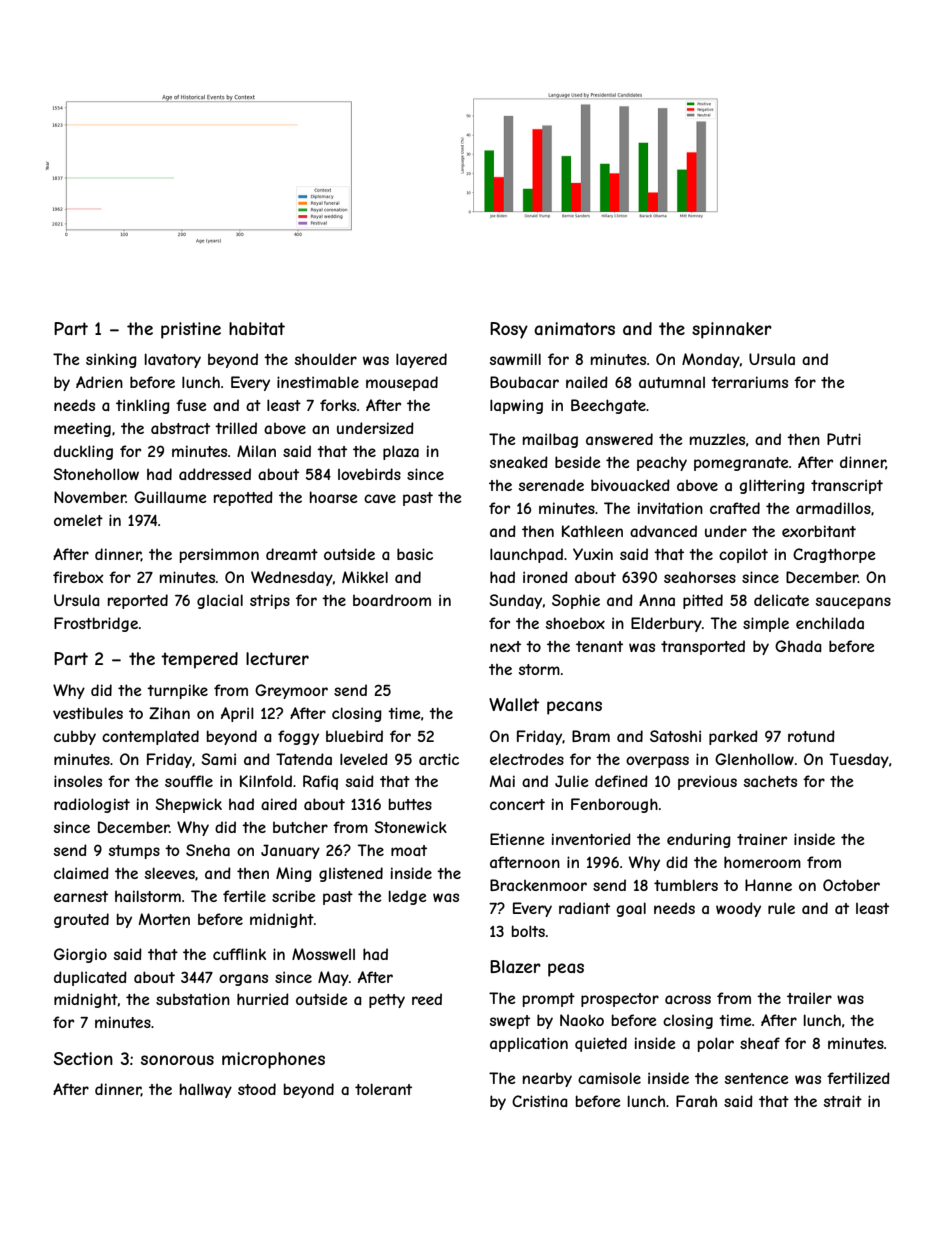  I want to click on Ghada, so click(798, 646).
